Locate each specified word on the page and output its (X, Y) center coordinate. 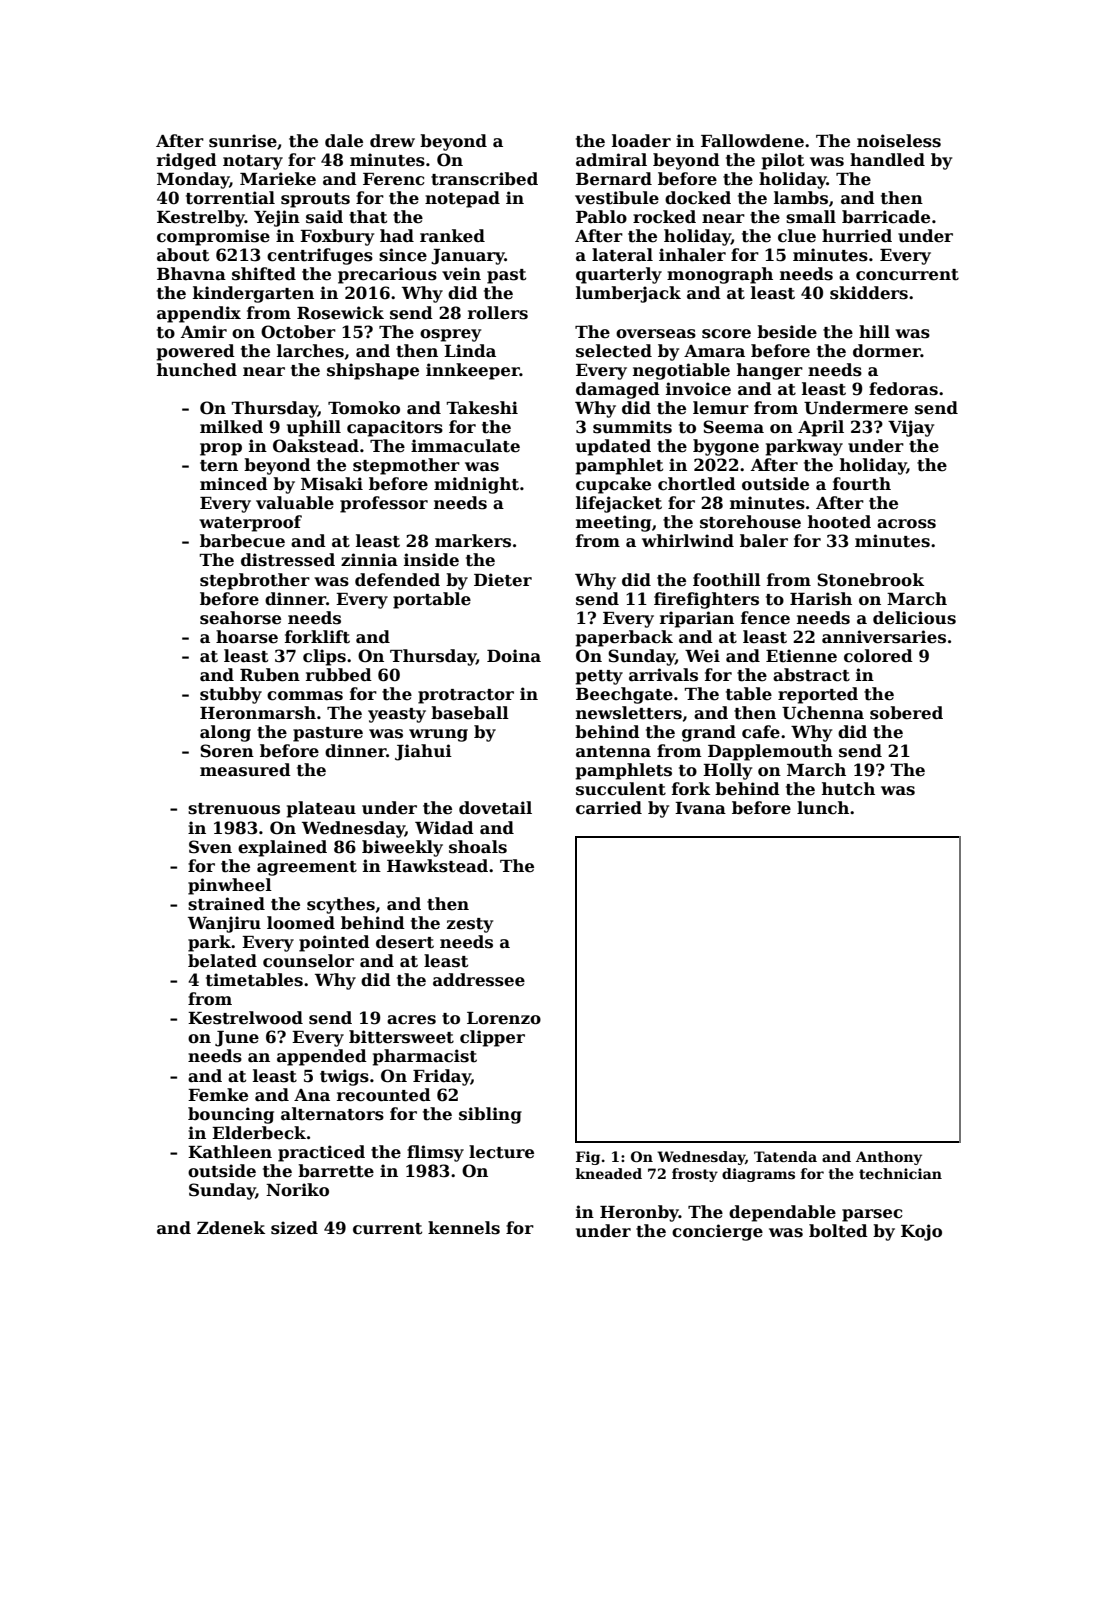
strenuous (234, 809)
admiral (611, 160)
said (324, 217)
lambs (801, 198)
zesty (470, 925)
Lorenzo (504, 1018)
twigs (344, 1077)
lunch (823, 808)
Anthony (889, 1158)
